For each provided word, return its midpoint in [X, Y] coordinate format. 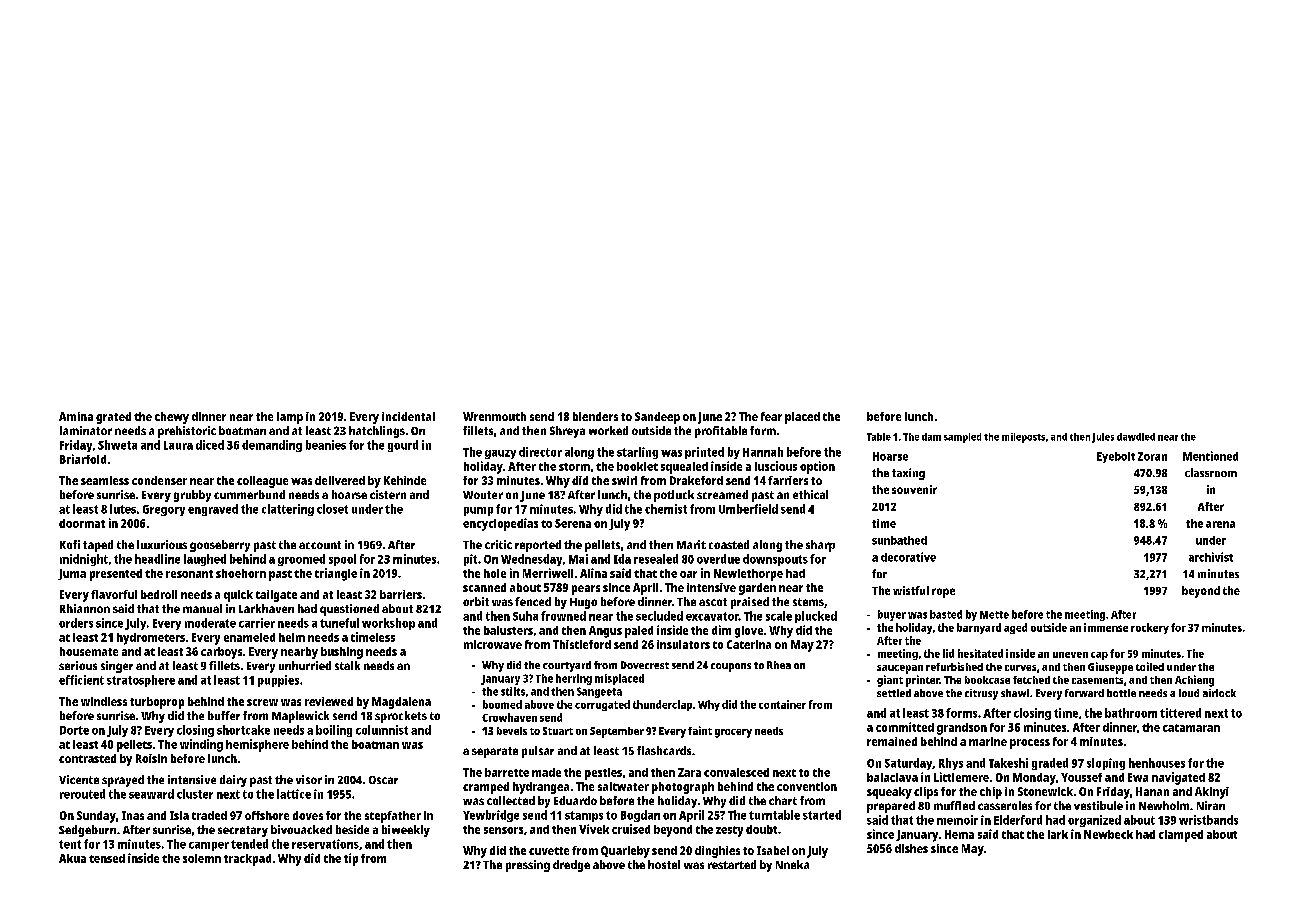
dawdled [1136, 437]
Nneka [792, 864]
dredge [571, 866]
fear [771, 416]
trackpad [247, 860]
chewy [172, 418]
